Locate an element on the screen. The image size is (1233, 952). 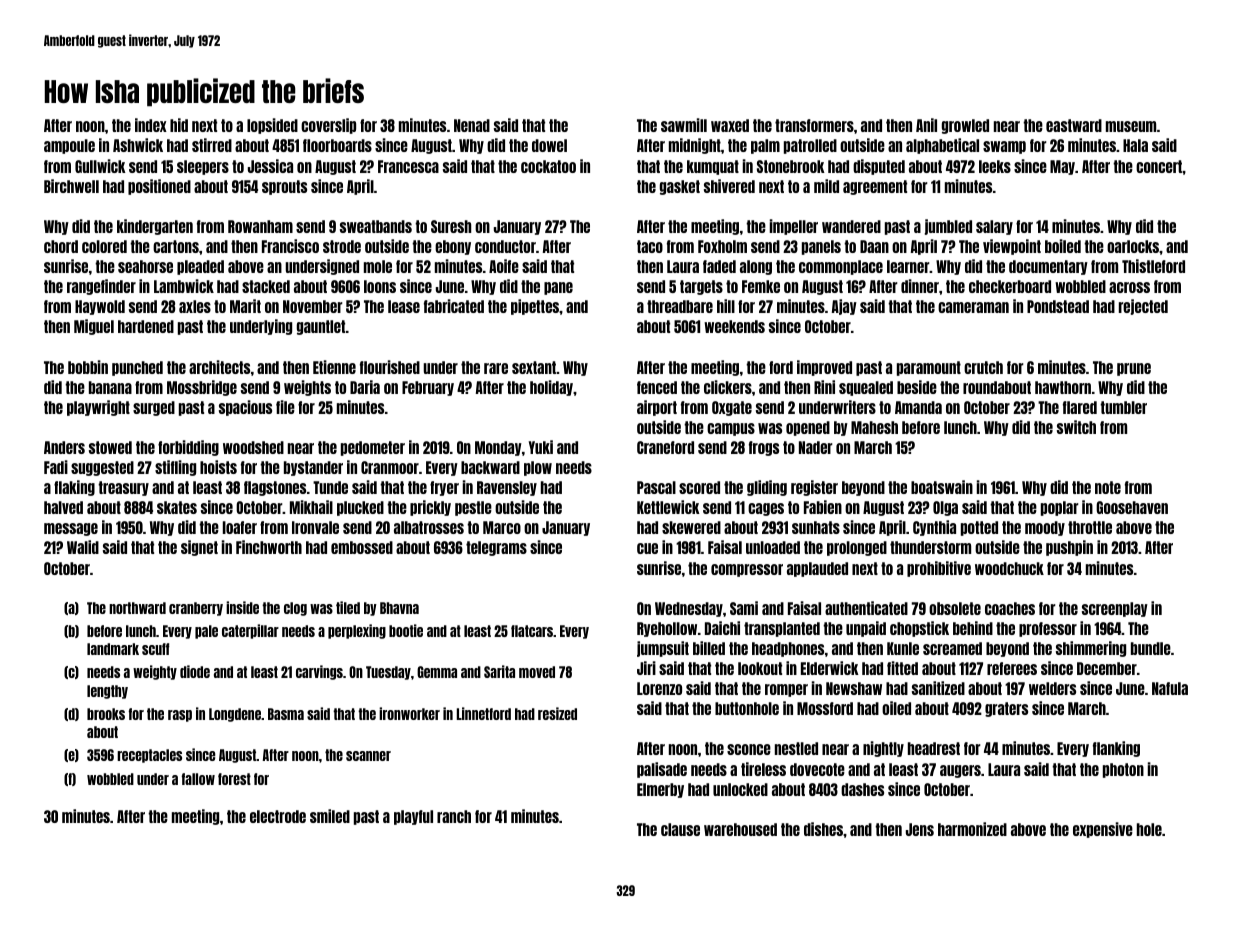
concert is located at coordinates (1159, 166).
